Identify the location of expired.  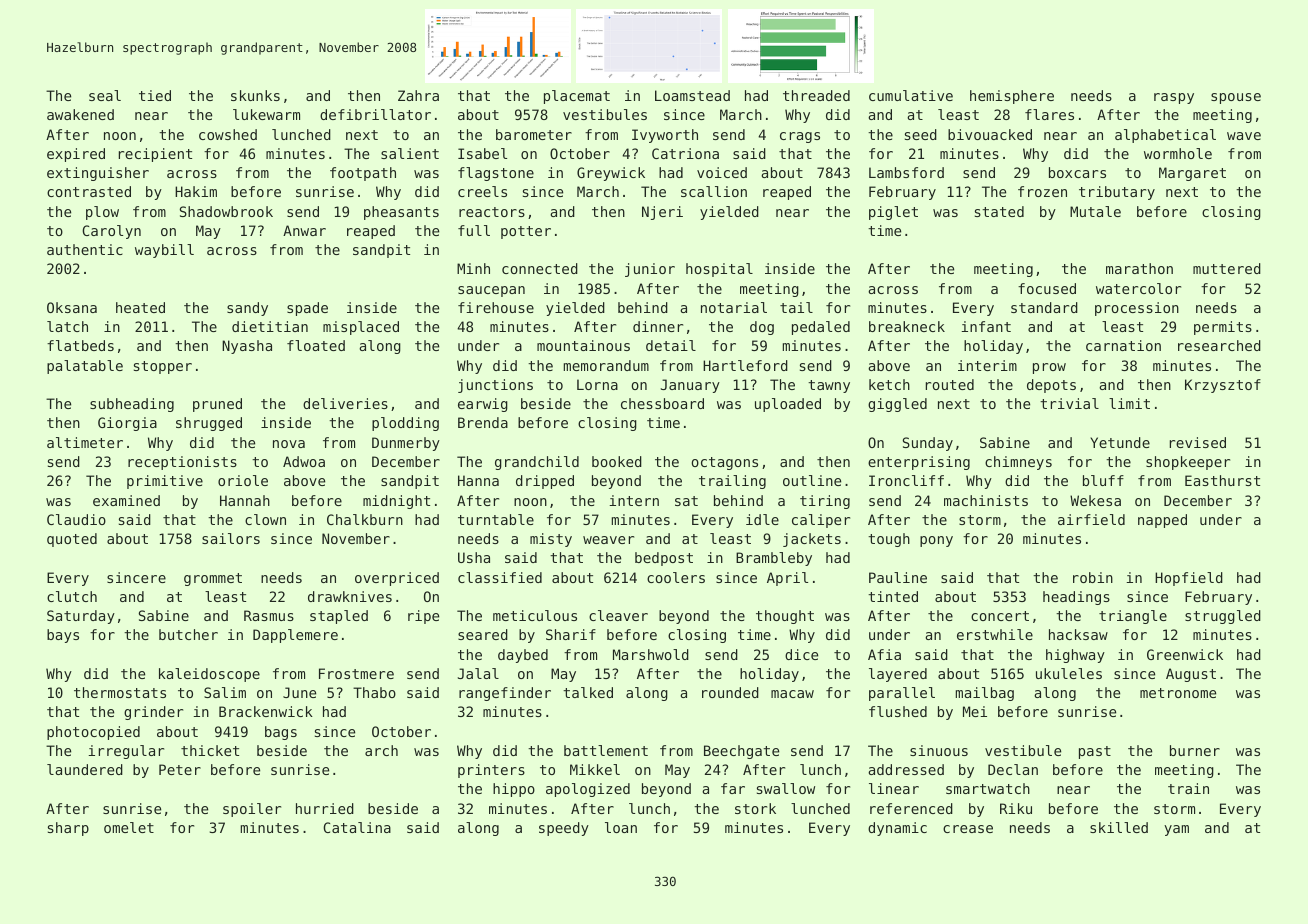
(76, 155).
